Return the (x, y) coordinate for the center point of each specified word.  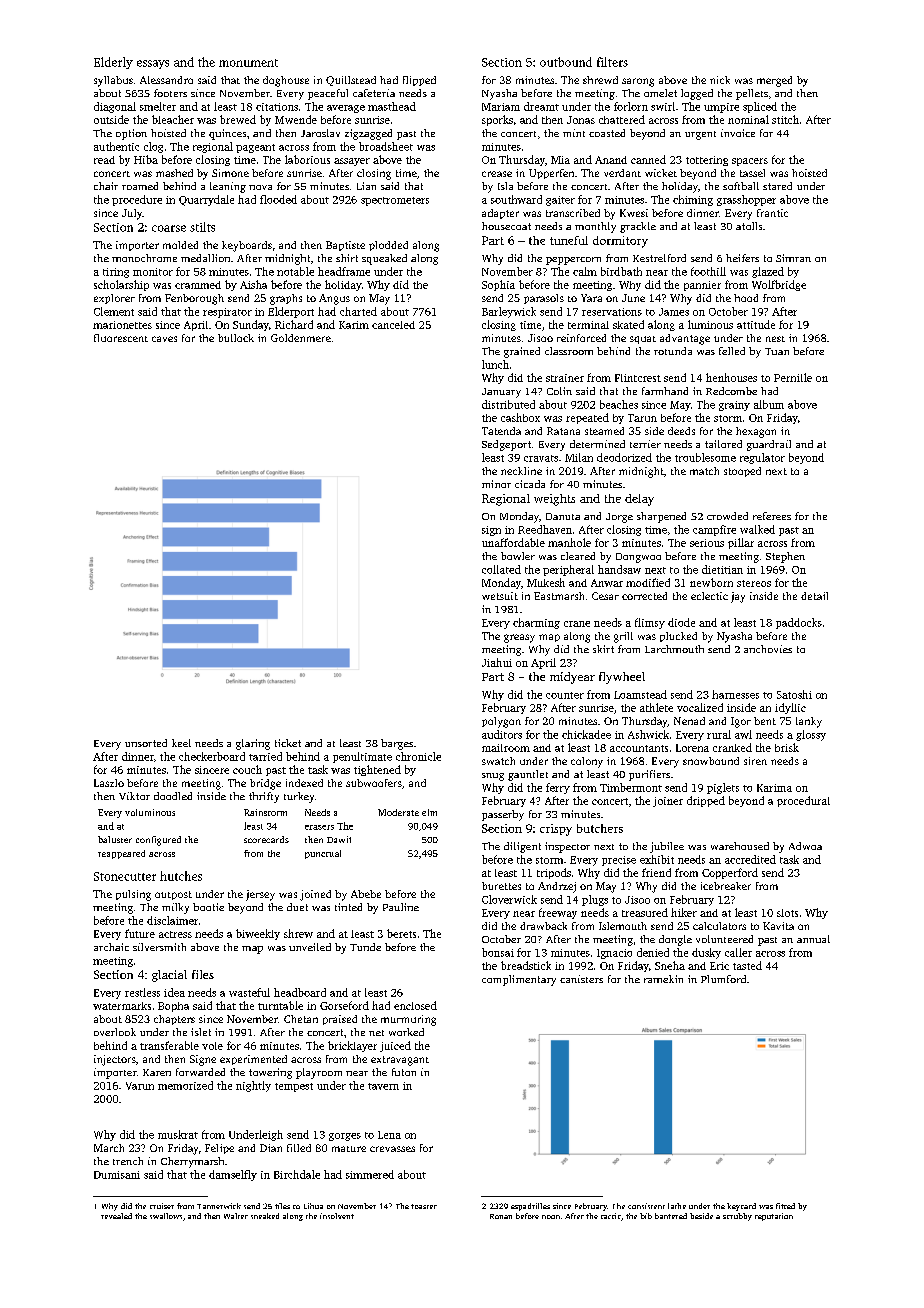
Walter (236, 1216)
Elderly (113, 63)
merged (774, 81)
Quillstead (351, 81)
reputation (774, 1217)
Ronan (501, 1216)
